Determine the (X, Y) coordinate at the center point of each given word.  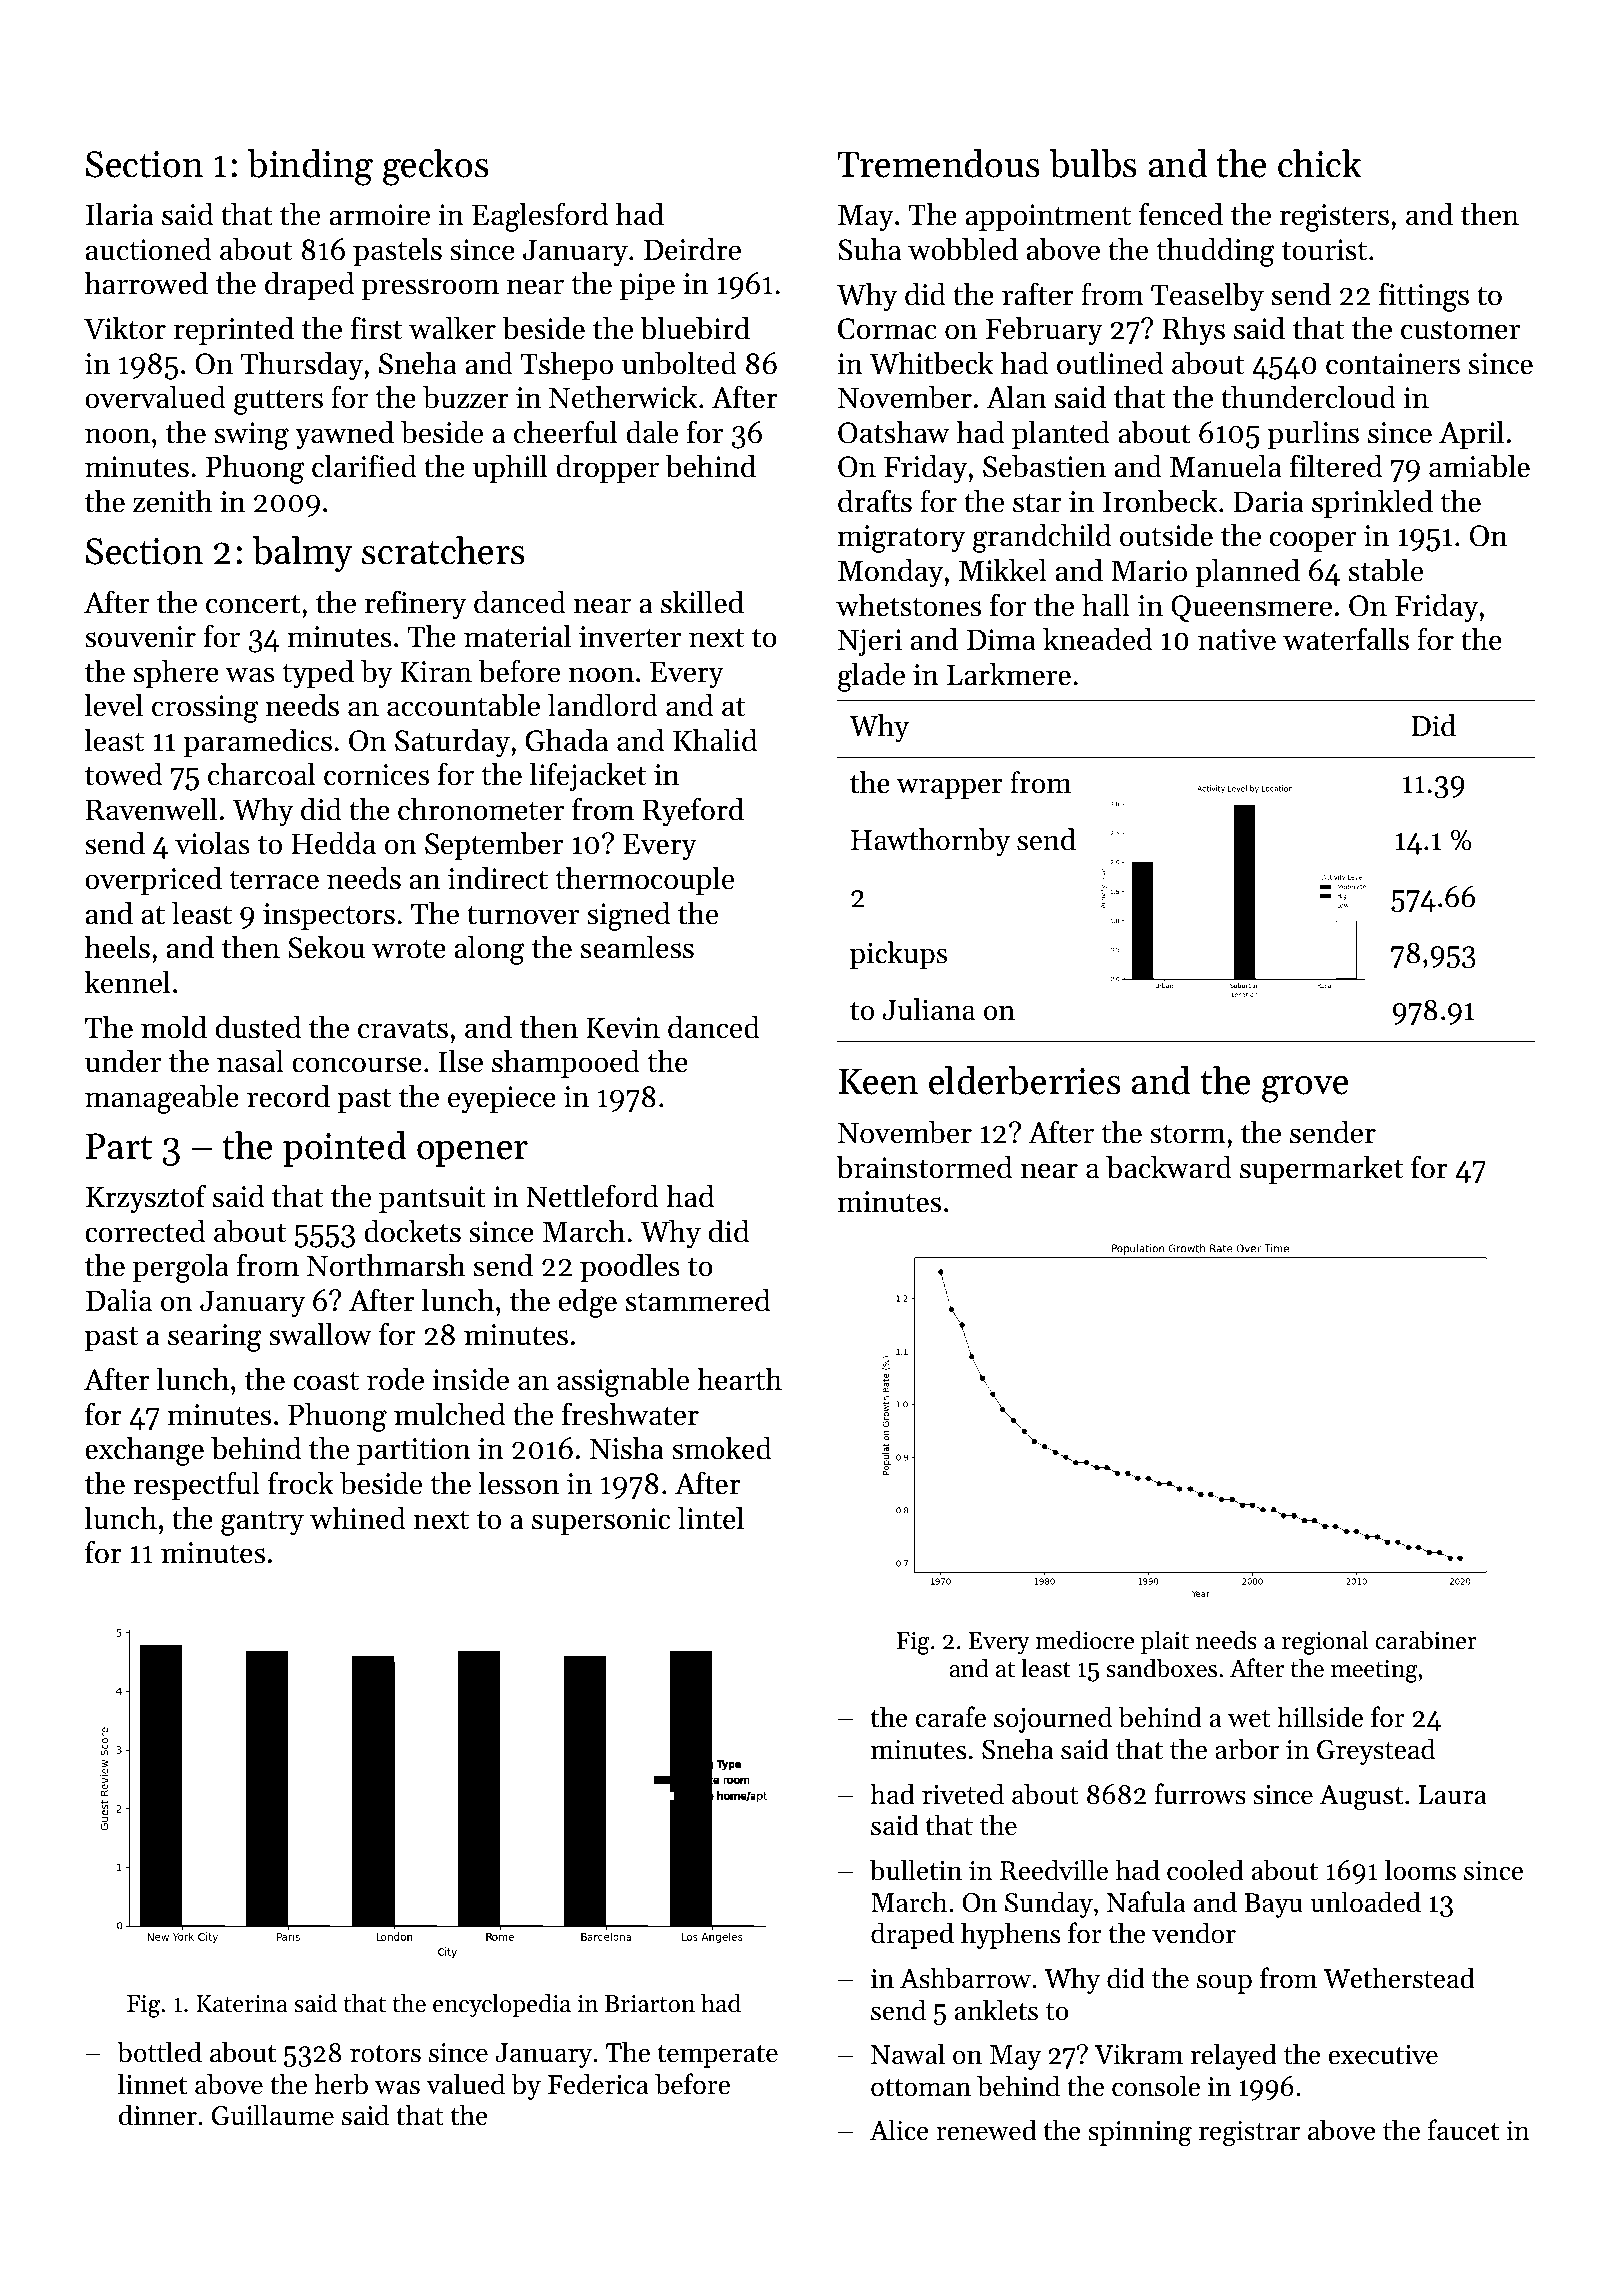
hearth (739, 1379)
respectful (196, 1485)
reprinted (234, 331)
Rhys (1193, 331)
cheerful (565, 432)
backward (1169, 1167)
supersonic (601, 1521)
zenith (172, 501)
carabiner (1426, 1640)
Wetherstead (1399, 1978)
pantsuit (432, 1199)
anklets (996, 2010)
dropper (607, 469)
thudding (1216, 252)
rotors (385, 2054)
